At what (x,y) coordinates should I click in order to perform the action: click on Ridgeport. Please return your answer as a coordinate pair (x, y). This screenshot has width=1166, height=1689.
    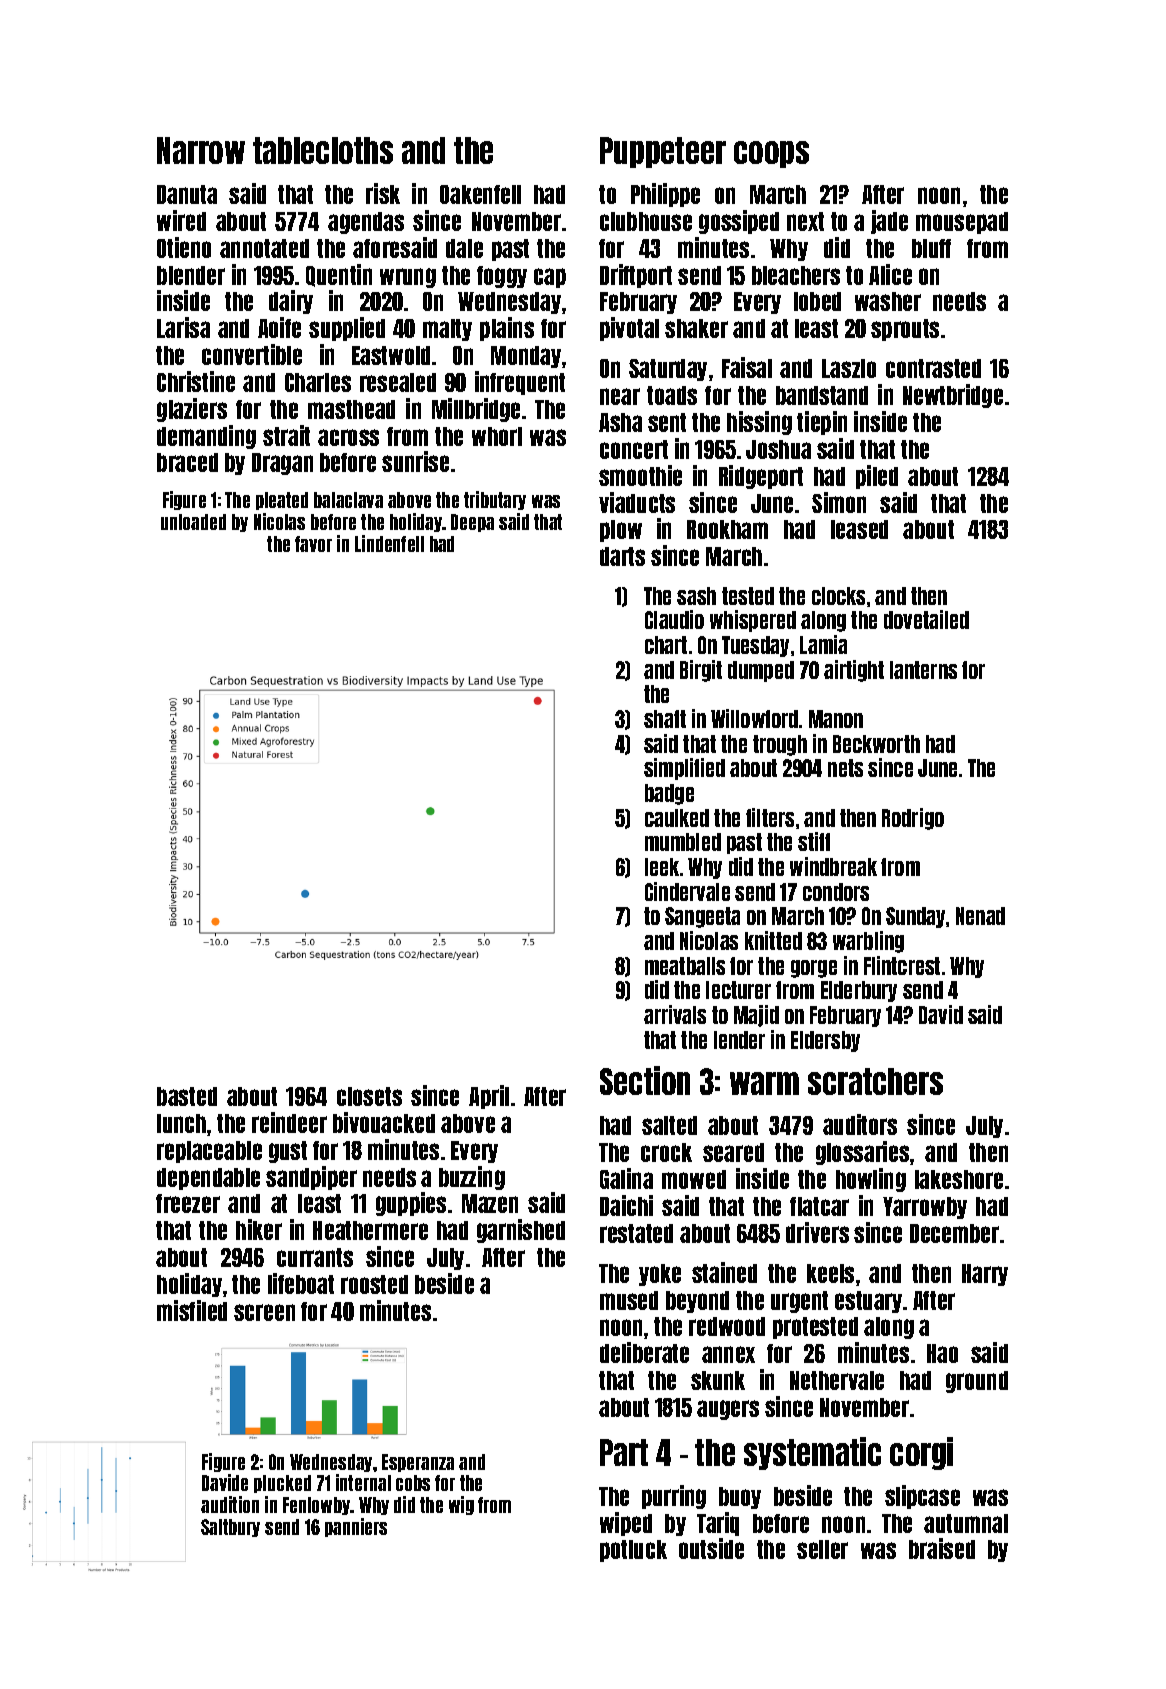
    Looking at the image, I should click on (761, 477).
